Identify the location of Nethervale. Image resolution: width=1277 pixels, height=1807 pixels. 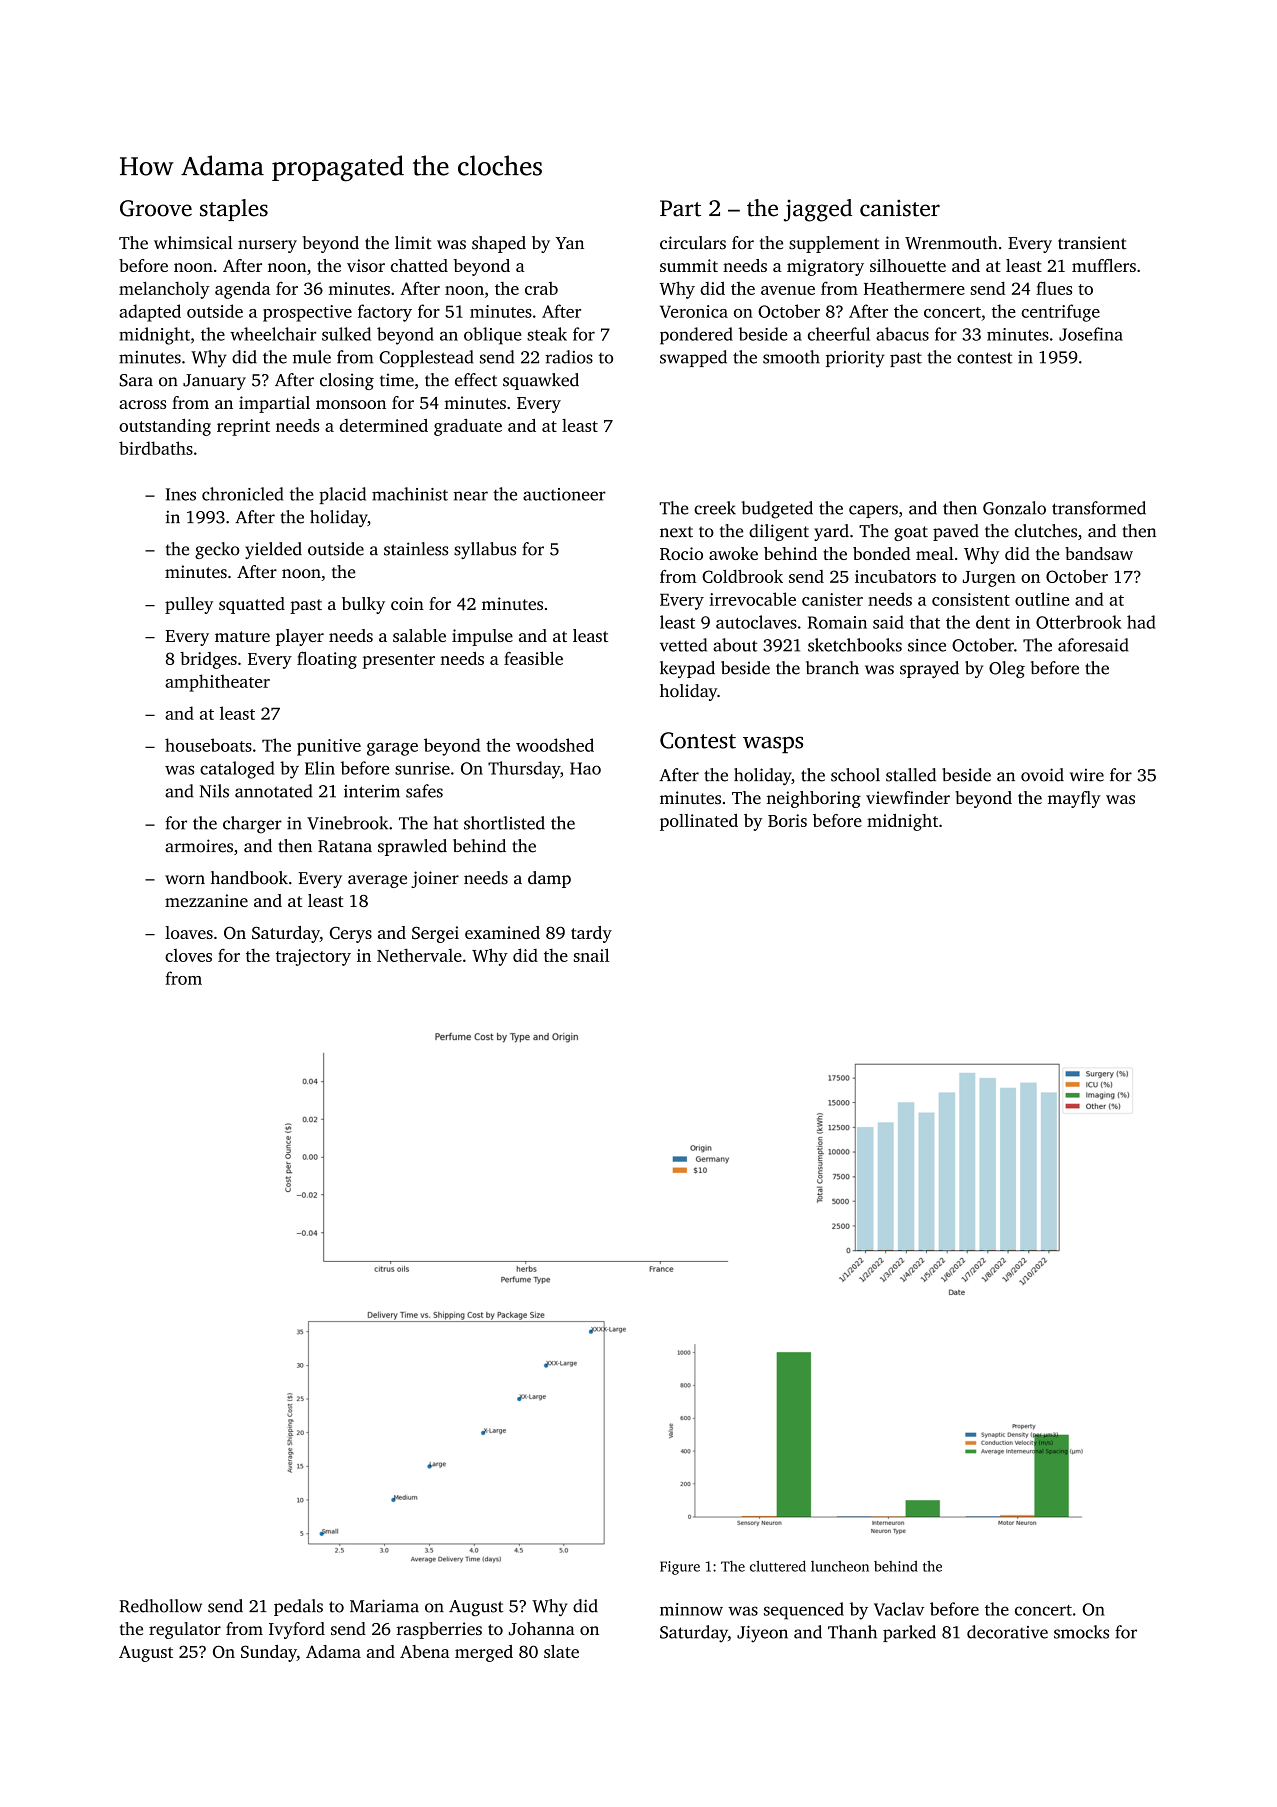
(419, 955).
